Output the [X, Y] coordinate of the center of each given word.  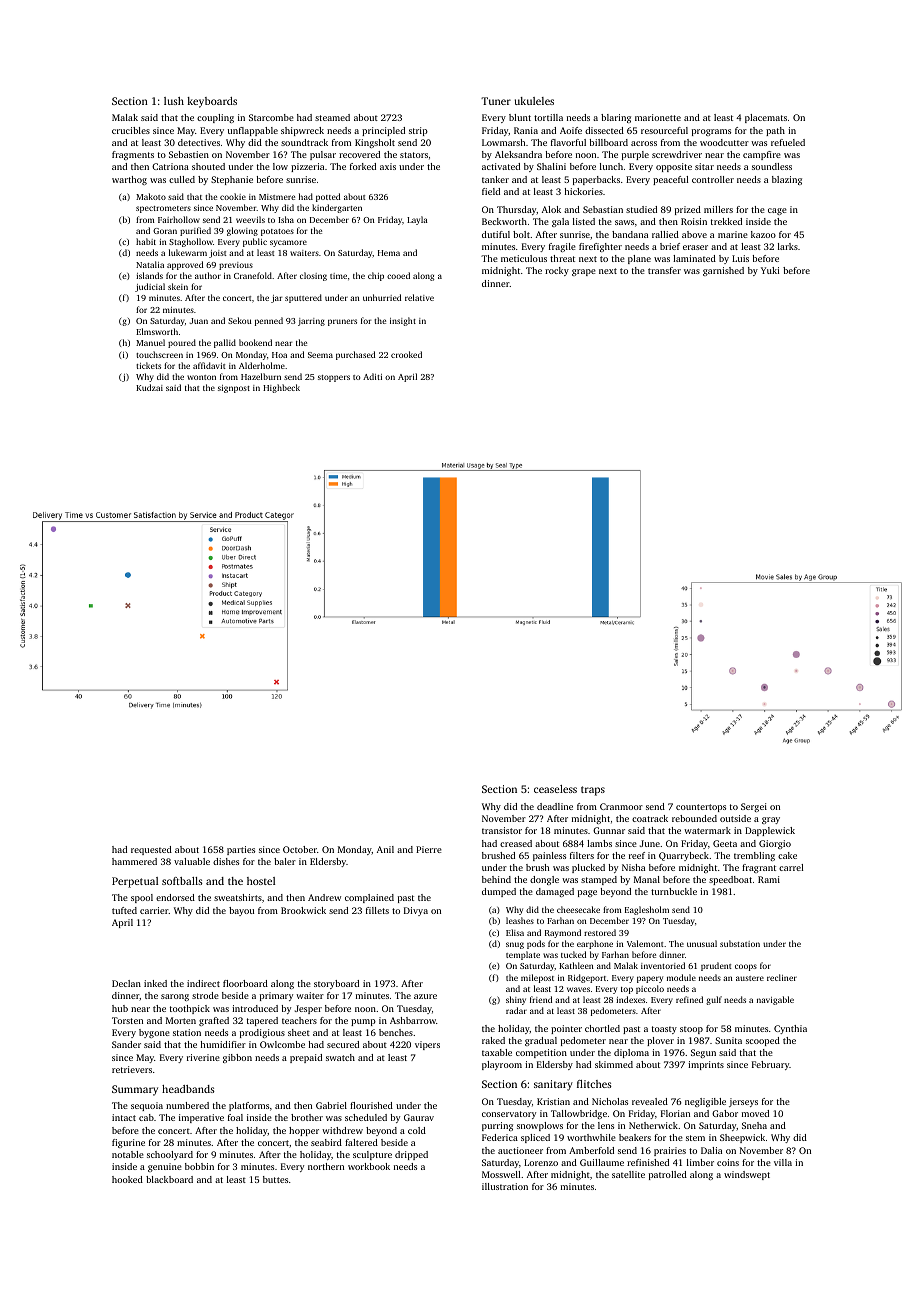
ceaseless [555, 789]
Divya [416, 911]
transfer [664, 270]
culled [182, 179]
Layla [417, 220]
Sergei [754, 807]
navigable [775, 1000]
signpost [234, 389]
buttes [275, 1179]
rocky [557, 271]
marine [733, 234]
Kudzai [149, 387]
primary [276, 996]
